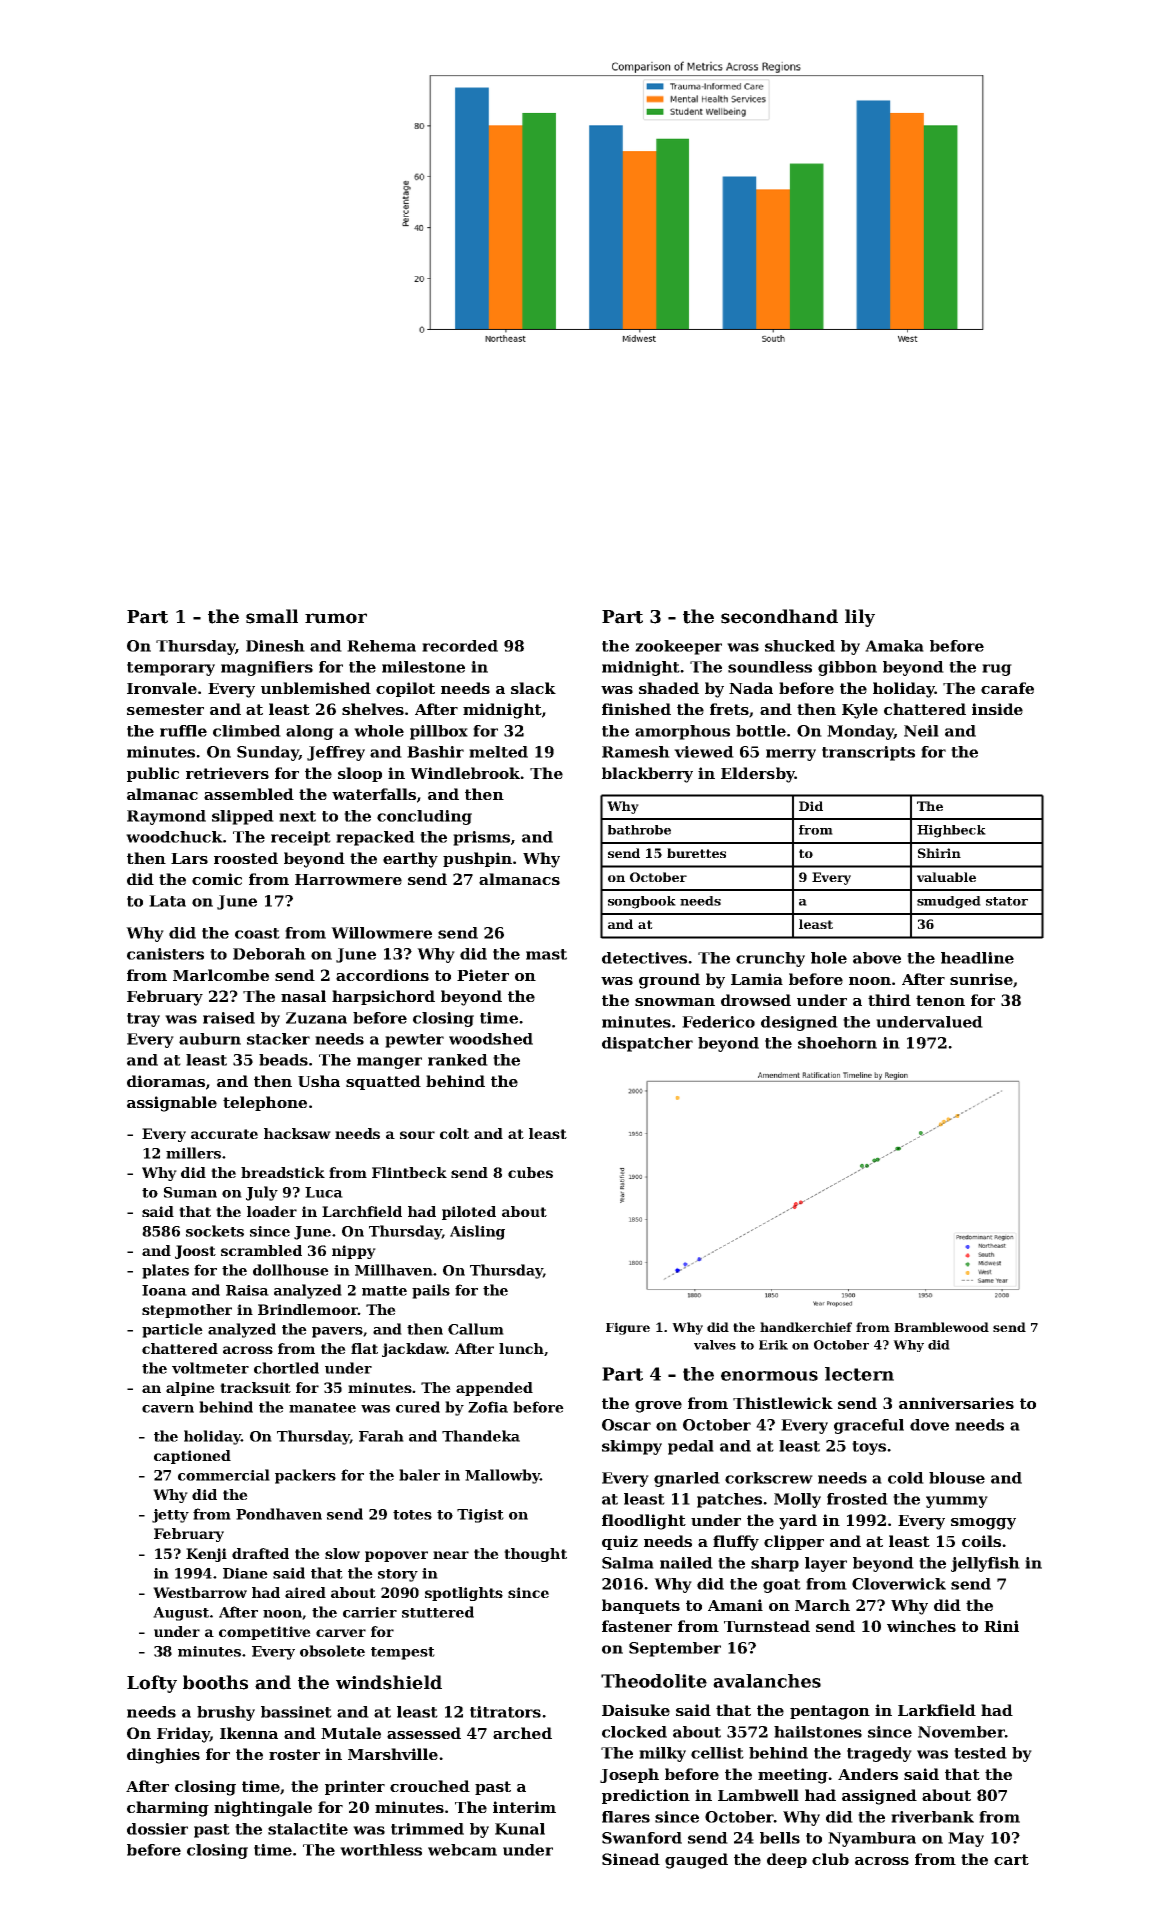 The image size is (1169, 1926). What do you see at coordinates (546, 954) in the screenshot?
I see `mast` at bounding box center [546, 954].
